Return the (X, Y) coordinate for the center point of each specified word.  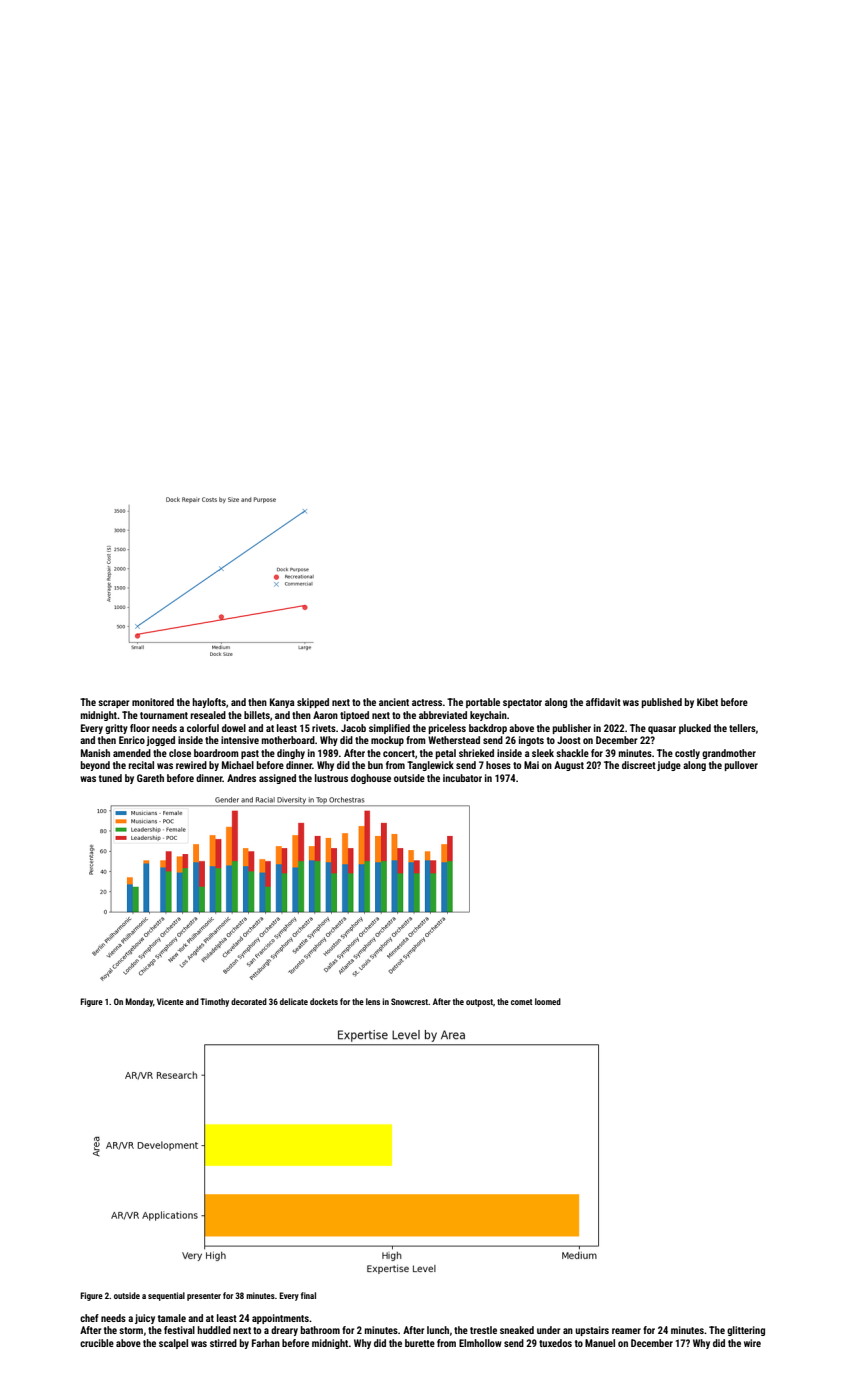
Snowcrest (409, 1001)
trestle (483, 1330)
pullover (741, 766)
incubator (462, 778)
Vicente (170, 1001)
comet (522, 1002)
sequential (166, 1296)
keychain (488, 716)
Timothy (214, 1002)
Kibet (707, 702)
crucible (97, 1343)
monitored (153, 702)
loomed (548, 1001)
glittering (746, 1331)
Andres (241, 778)
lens (373, 1001)
